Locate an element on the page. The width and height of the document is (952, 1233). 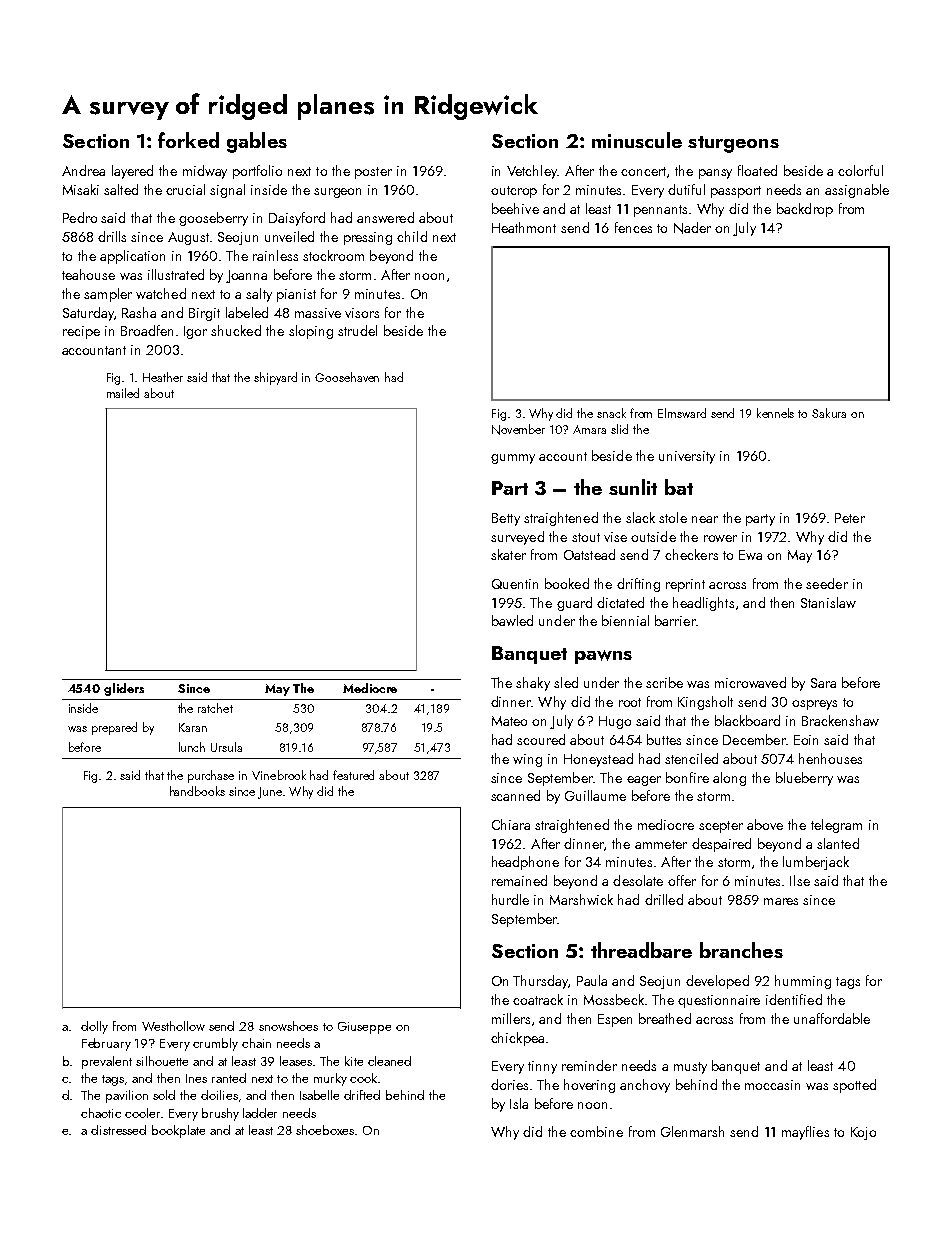
bawled is located at coordinates (512, 620).
